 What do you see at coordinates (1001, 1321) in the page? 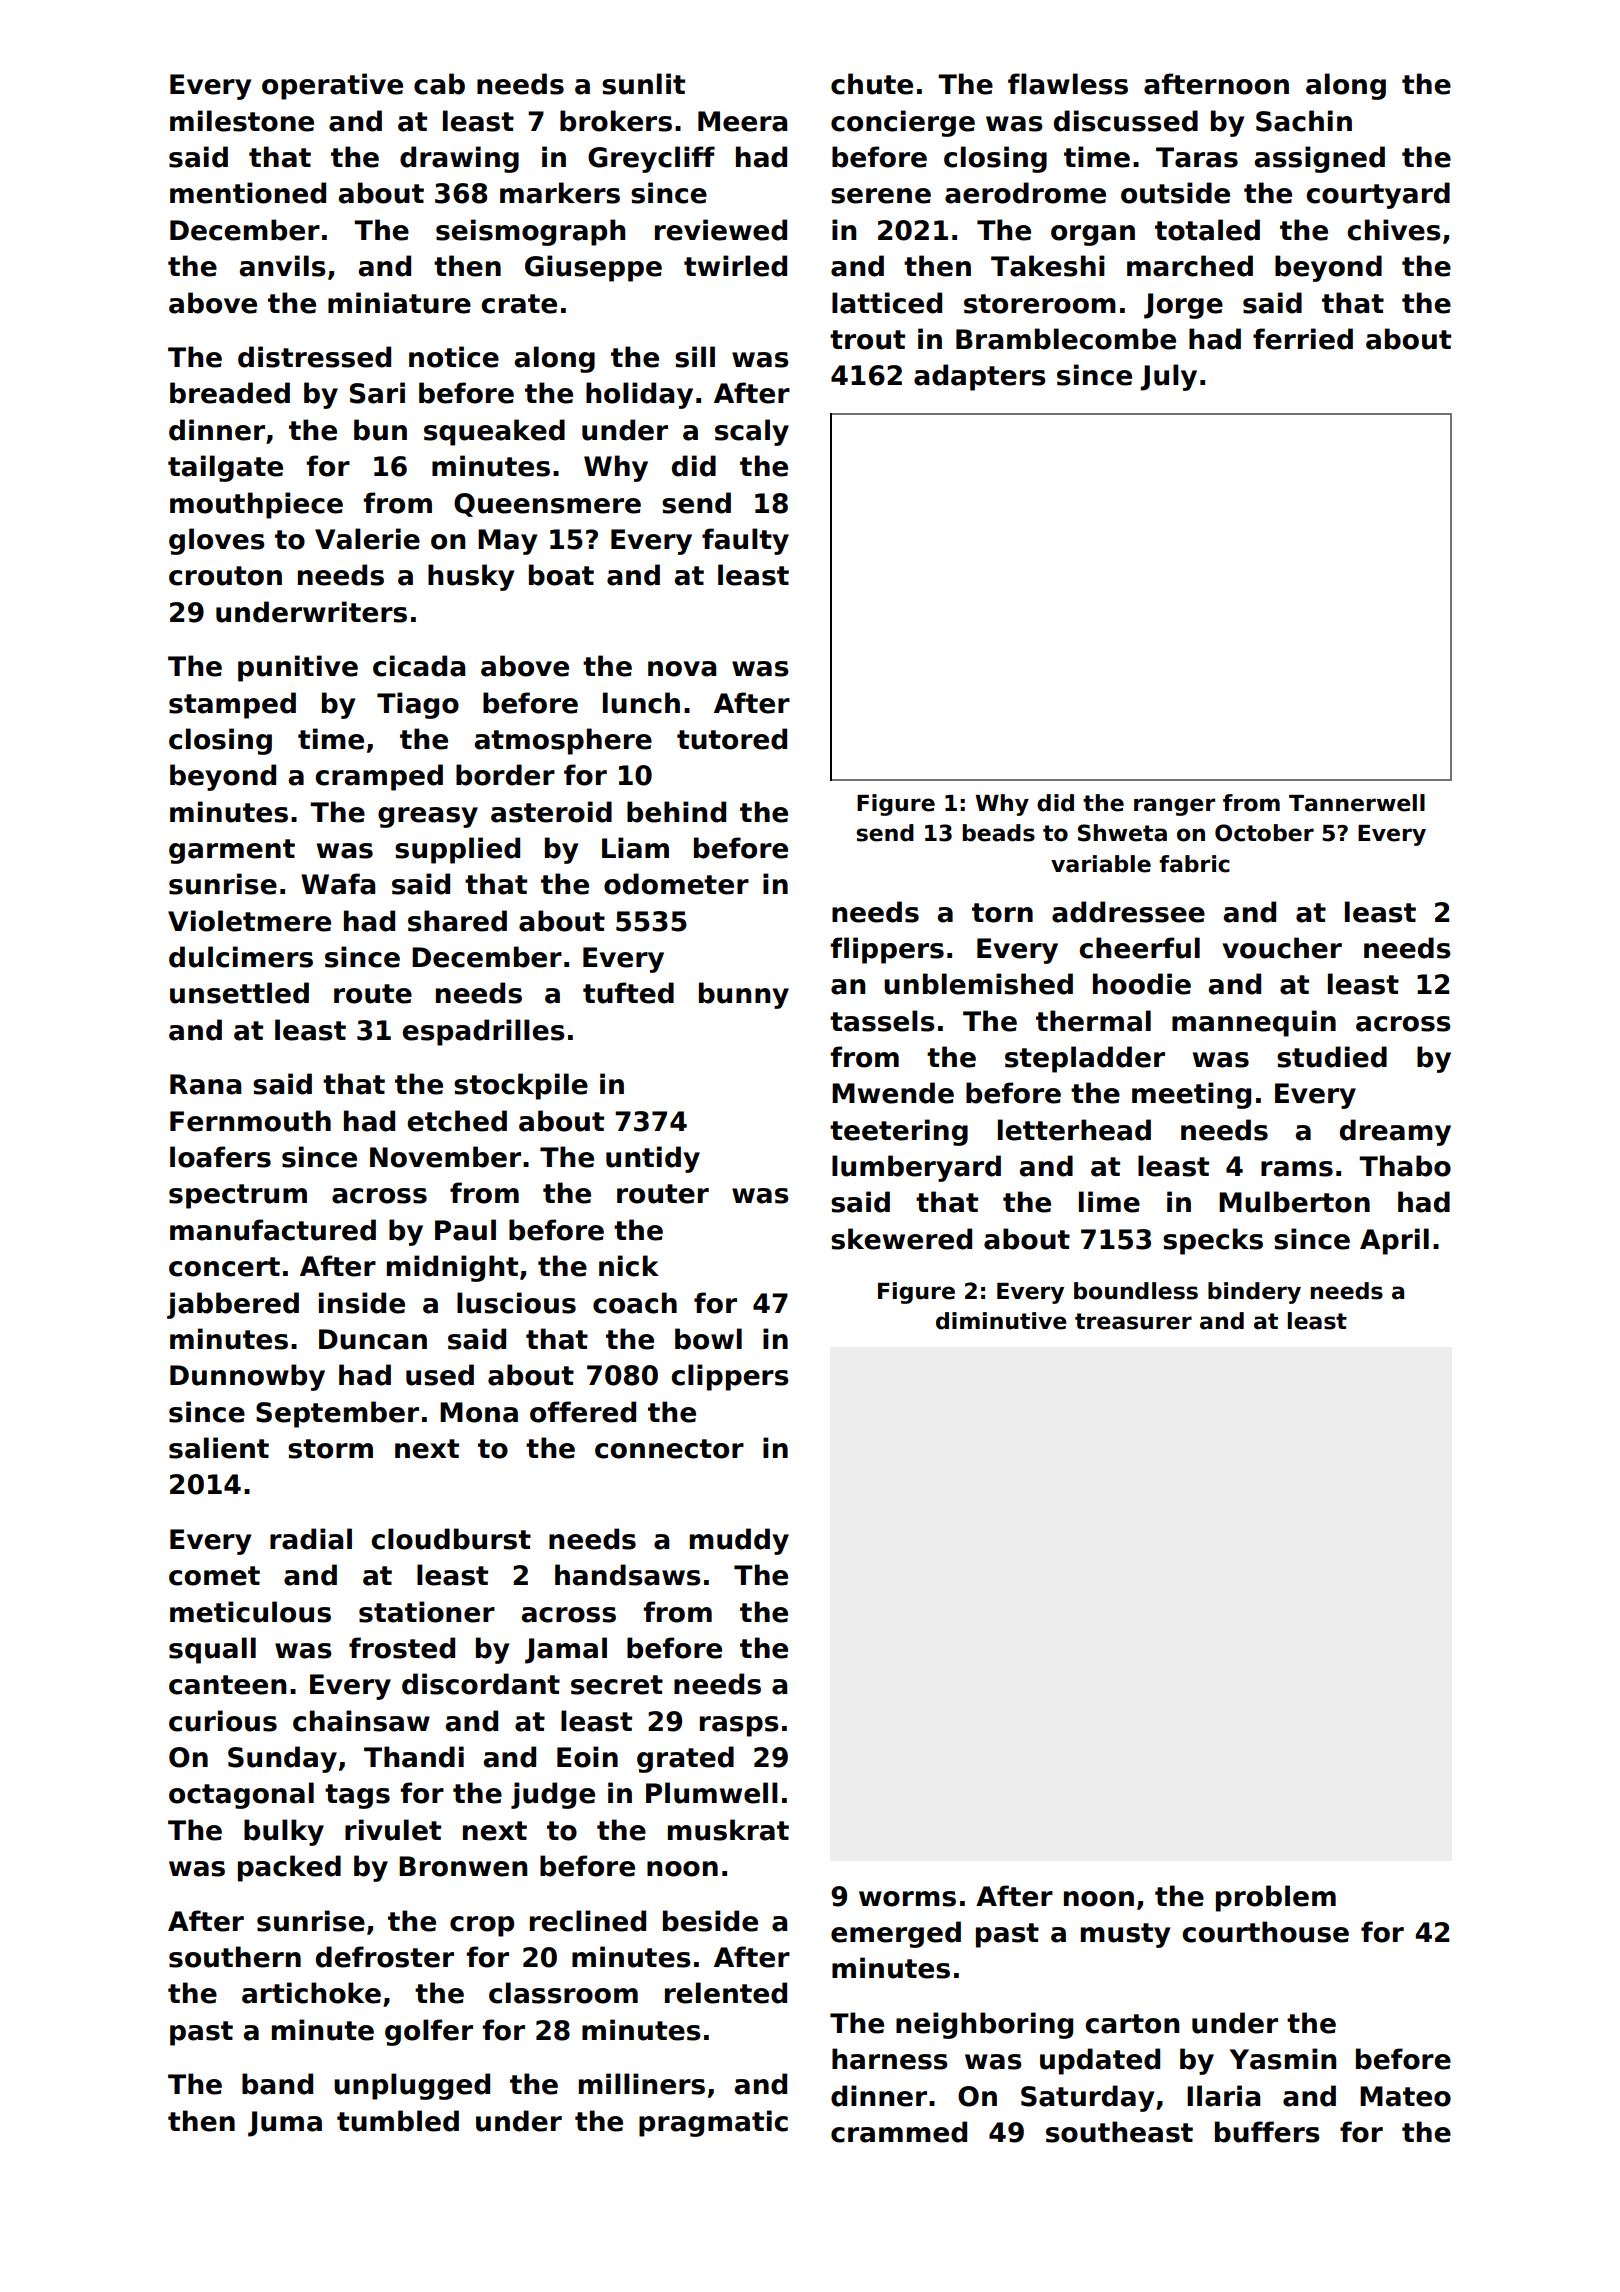
I see `diminutive` at bounding box center [1001, 1321].
